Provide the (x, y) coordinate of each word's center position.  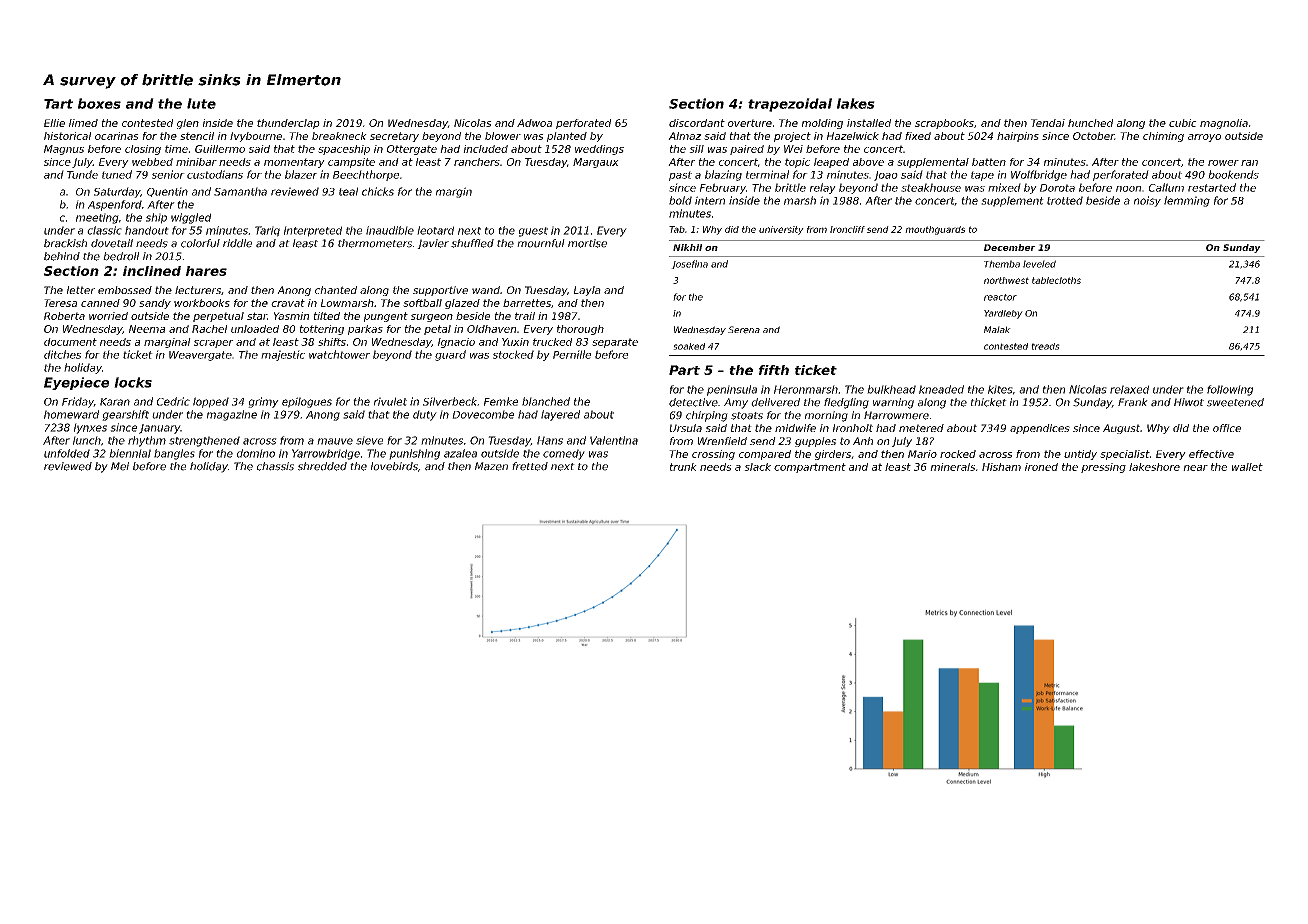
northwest (1006, 280)
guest (533, 232)
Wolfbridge (1039, 175)
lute (201, 103)
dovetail (112, 243)
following (1230, 390)
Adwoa (534, 123)
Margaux (596, 163)
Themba (1002, 264)
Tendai (1048, 123)
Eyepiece (76, 383)
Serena (744, 330)
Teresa (60, 303)
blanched (546, 401)
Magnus (64, 150)
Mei (120, 466)
